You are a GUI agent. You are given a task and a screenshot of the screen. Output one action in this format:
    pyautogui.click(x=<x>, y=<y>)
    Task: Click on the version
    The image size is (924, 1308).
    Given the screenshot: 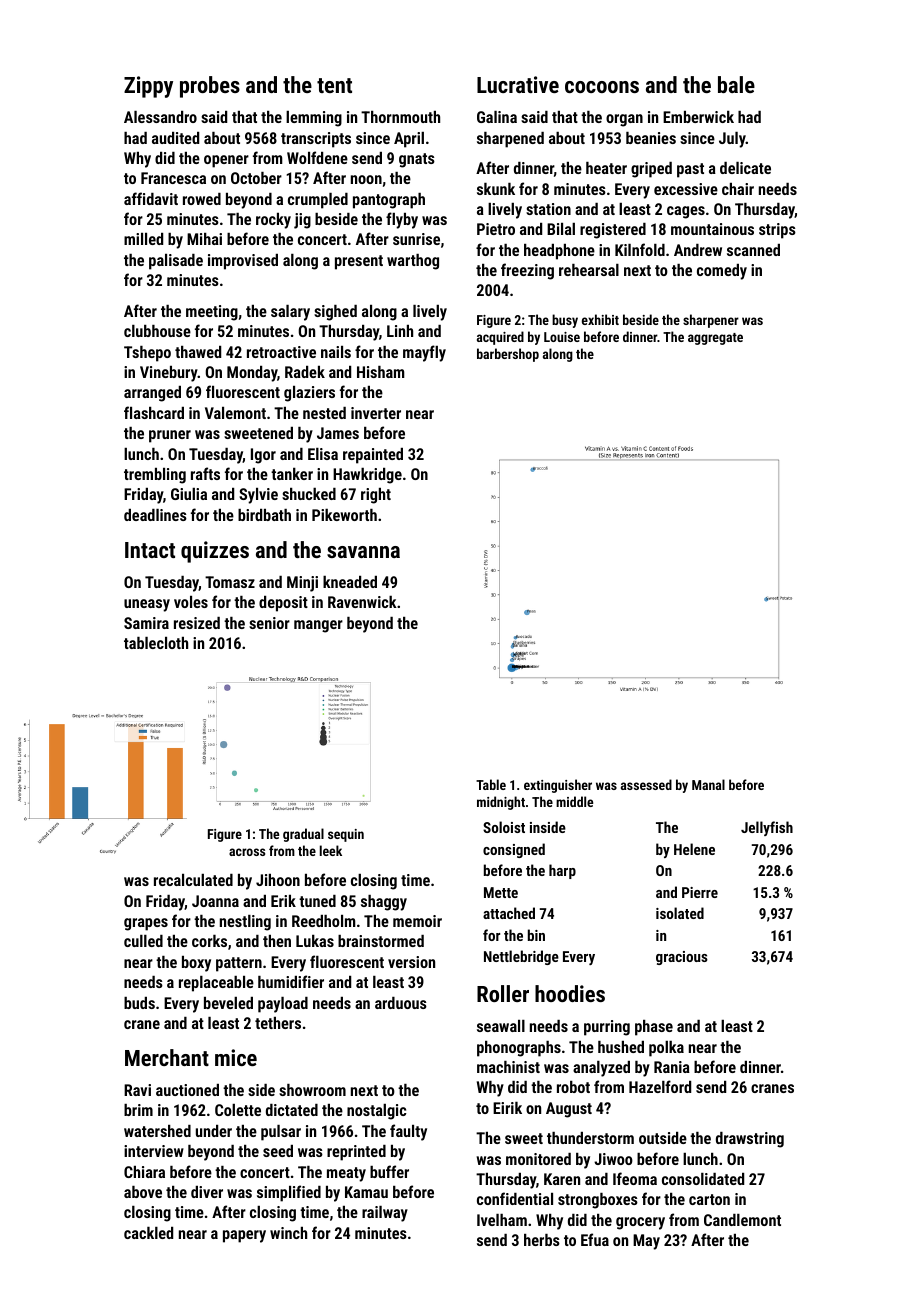 What is the action you would take?
    pyautogui.click(x=411, y=962)
